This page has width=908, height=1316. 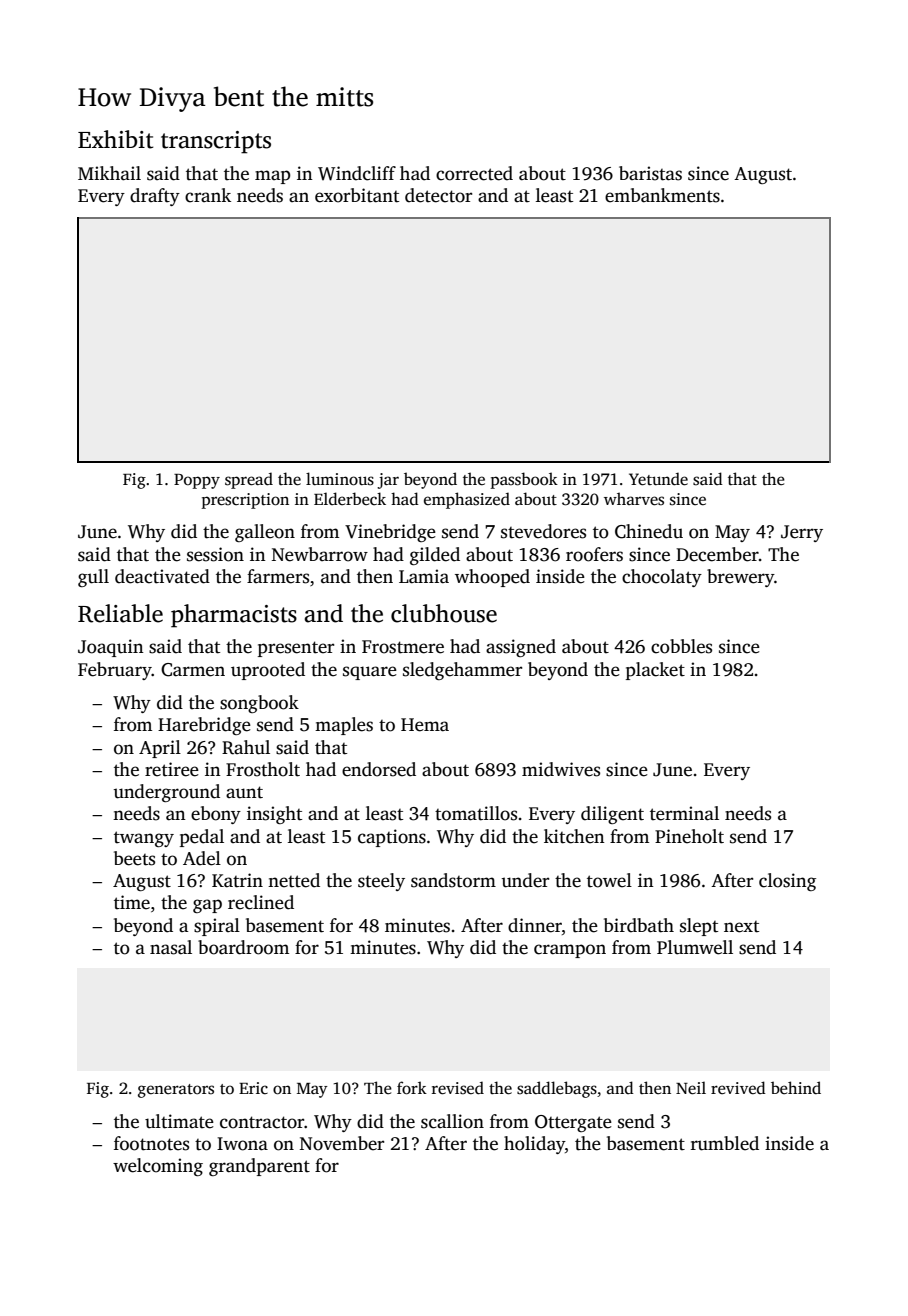 What do you see at coordinates (259, 1167) in the page?
I see `grandparent` at bounding box center [259, 1167].
